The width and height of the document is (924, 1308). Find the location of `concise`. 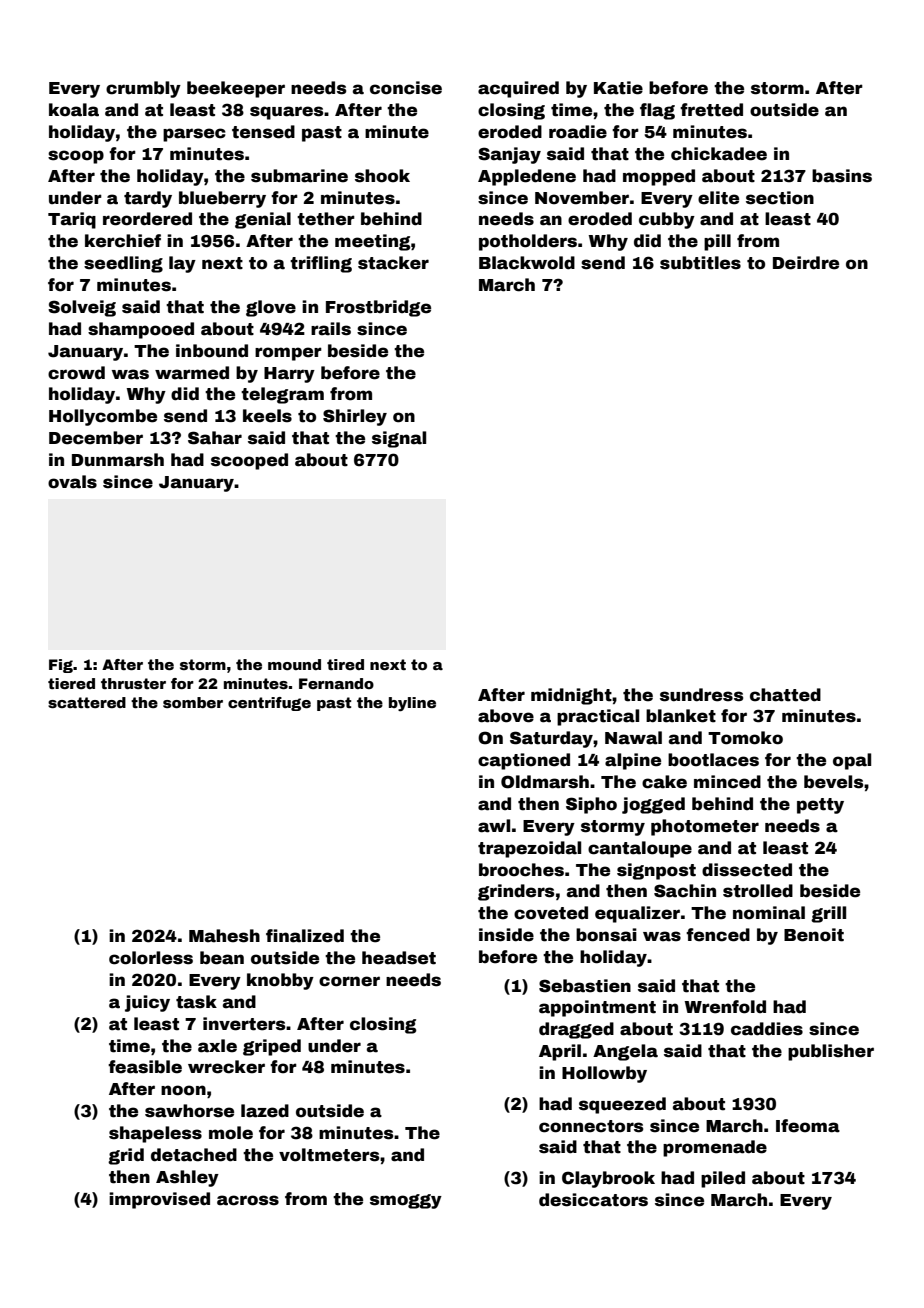

concise is located at coordinates (406, 88).
